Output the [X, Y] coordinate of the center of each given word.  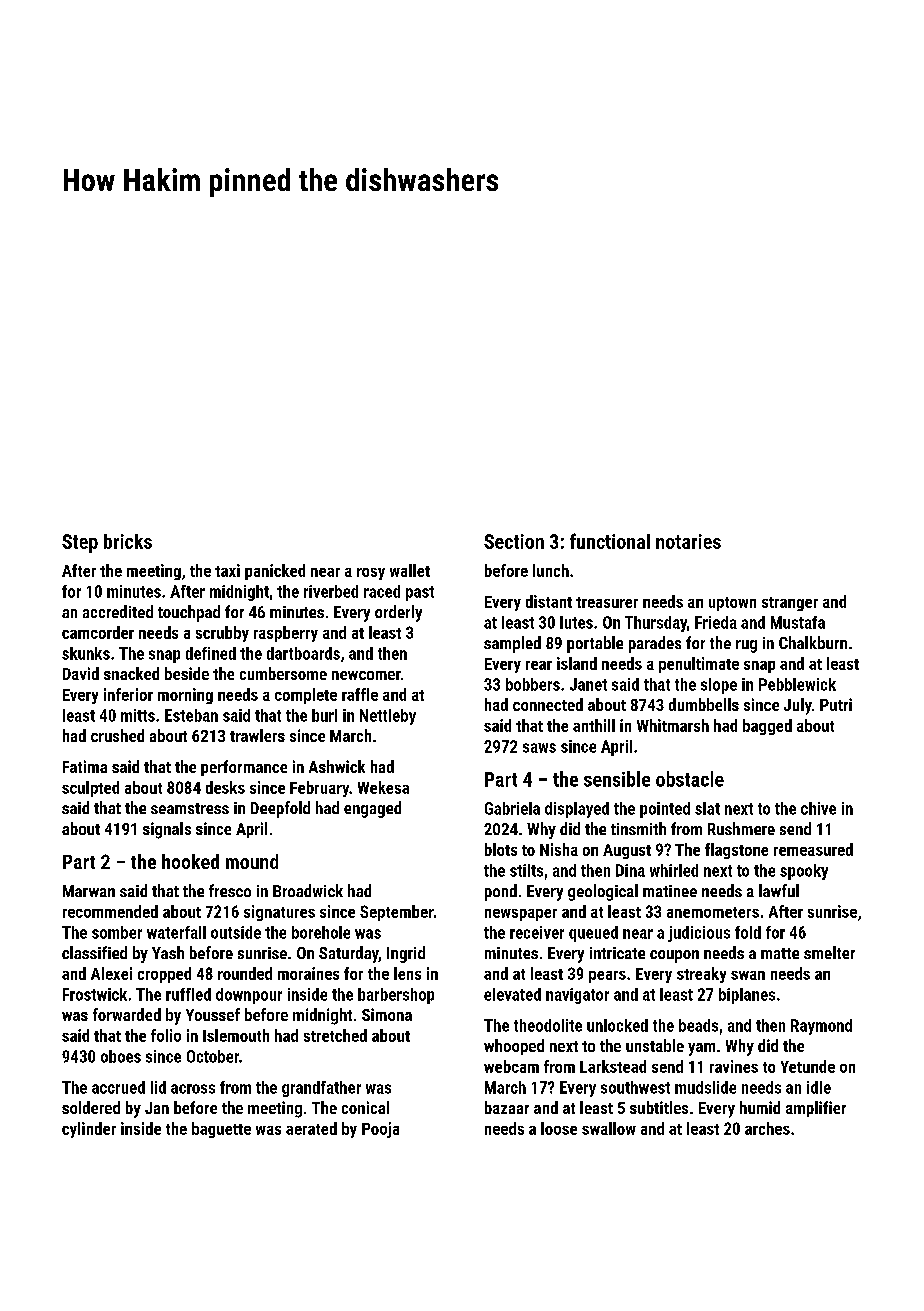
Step [80, 543]
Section [514, 541]
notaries [688, 541]
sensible [617, 779]
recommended [110, 911]
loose [559, 1128]
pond [501, 892]
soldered [91, 1107]
